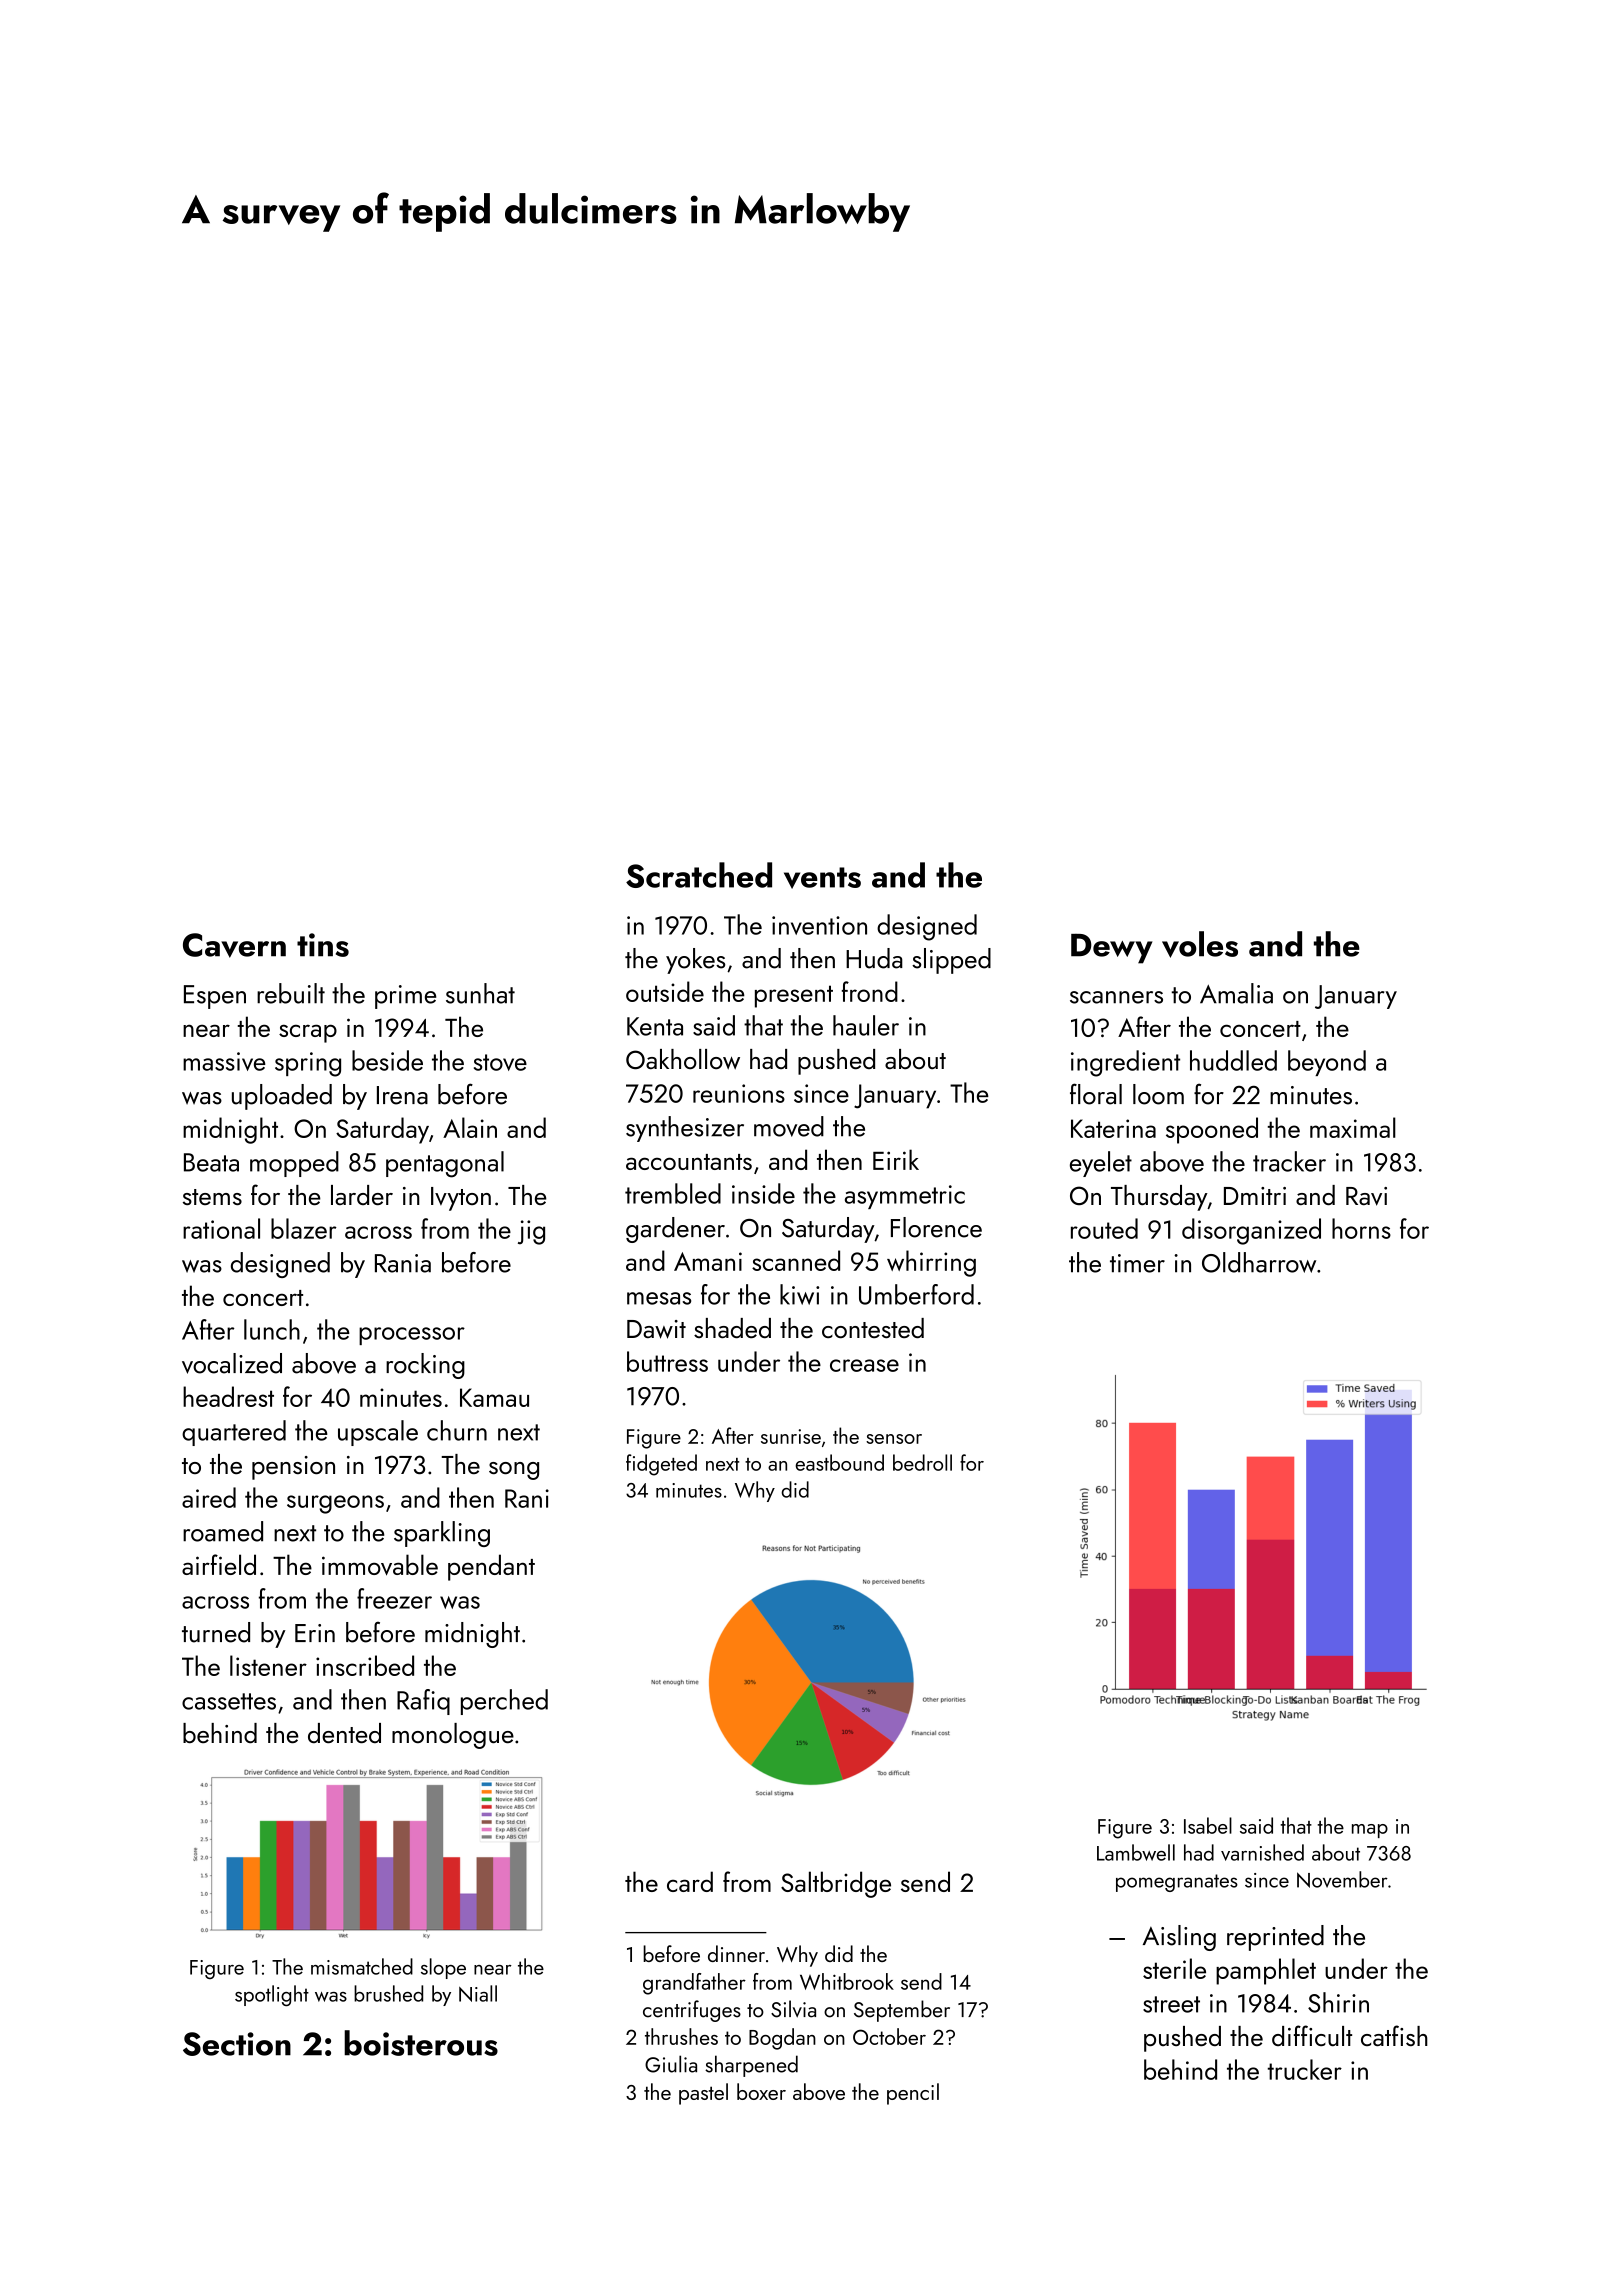 This image has width=1620, height=2292. I want to click on Scratched, so click(699, 875).
